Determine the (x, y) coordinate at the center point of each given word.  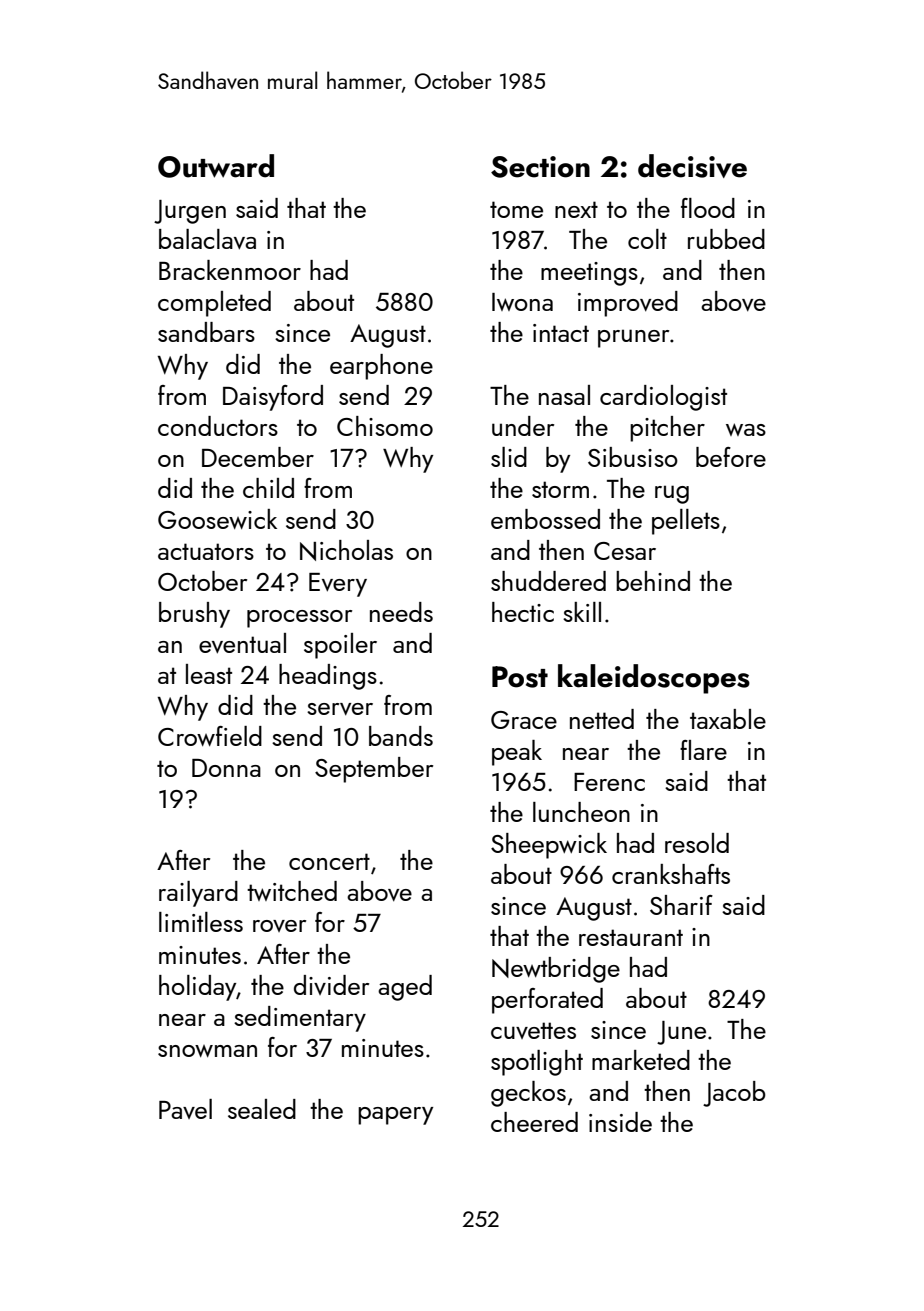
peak (517, 753)
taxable (728, 719)
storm (560, 489)
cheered (534, 1122)
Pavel (185, 1109)
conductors (218, 426)
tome (516, 209)
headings (328, 677)
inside (620, 1122)
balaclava (207, 239)
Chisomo (385, 426)
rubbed (726, 239)
